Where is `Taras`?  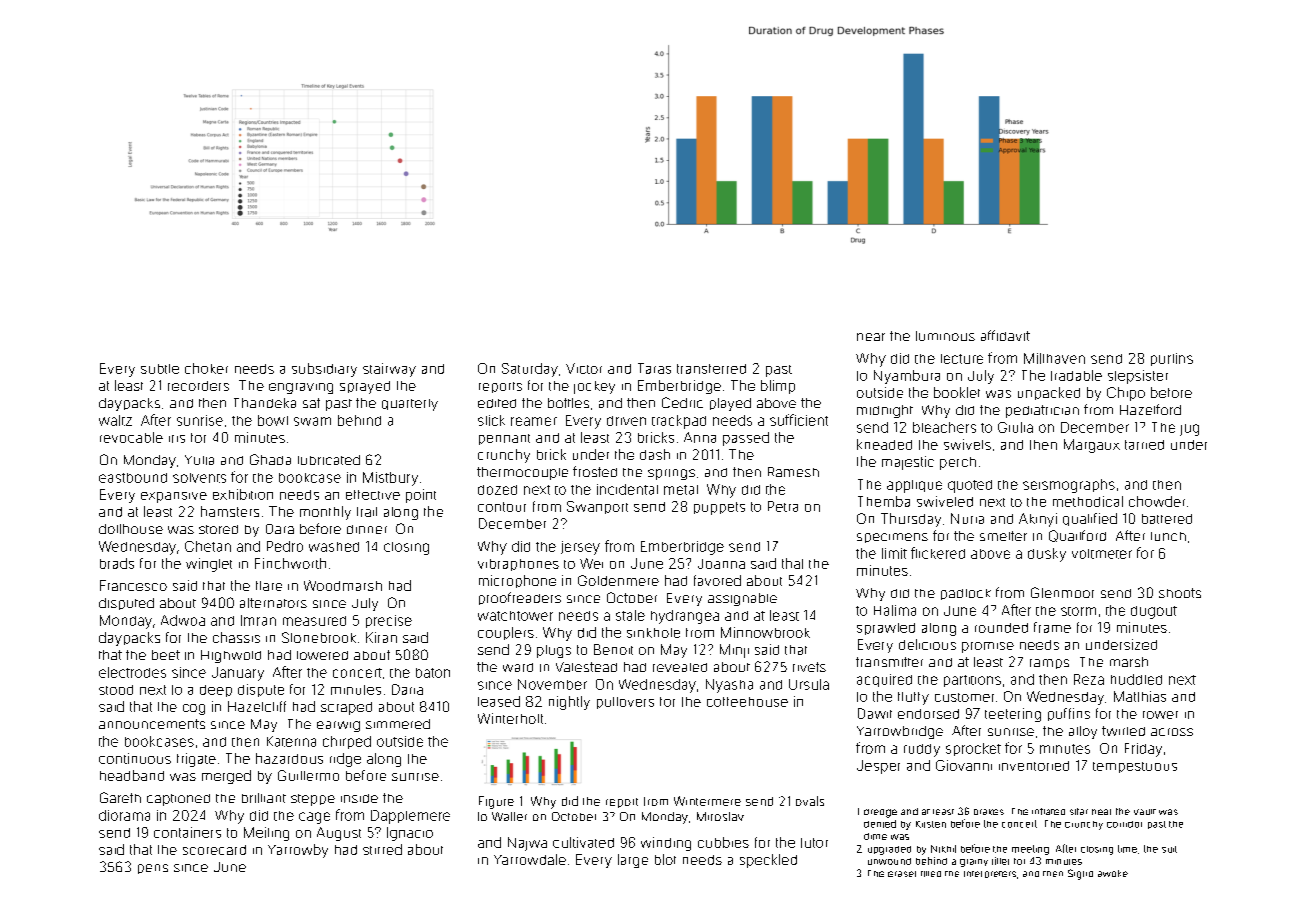 Taras is located at coordinates (654, 368).
